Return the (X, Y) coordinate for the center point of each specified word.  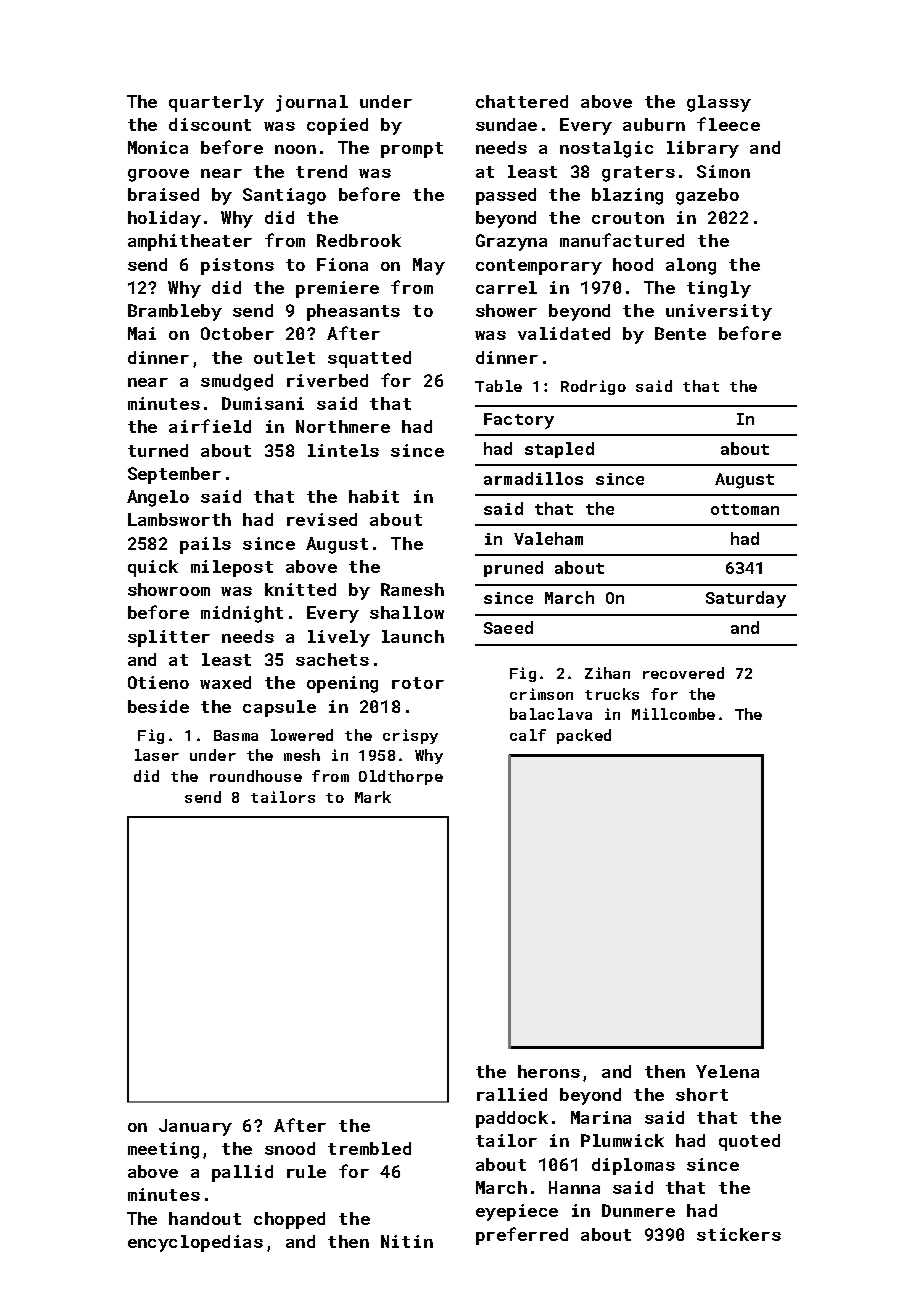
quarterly (216, 103)
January (195, 1127)
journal (312, 103)
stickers (739, 1234)
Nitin (407, 1241)
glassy (719, 103)
